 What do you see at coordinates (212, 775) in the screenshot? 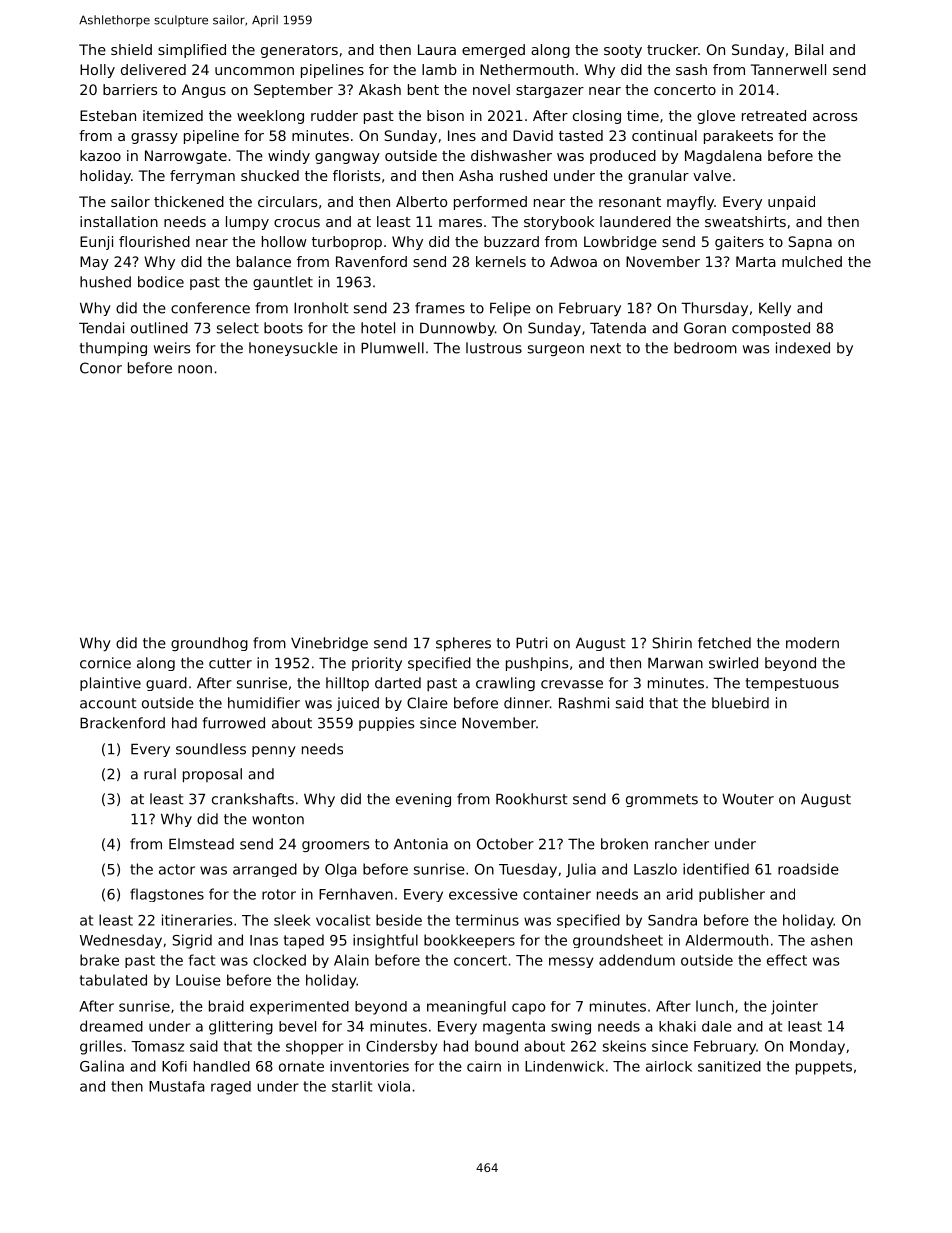
I see `proposal` at bounding box center [212, 775].
